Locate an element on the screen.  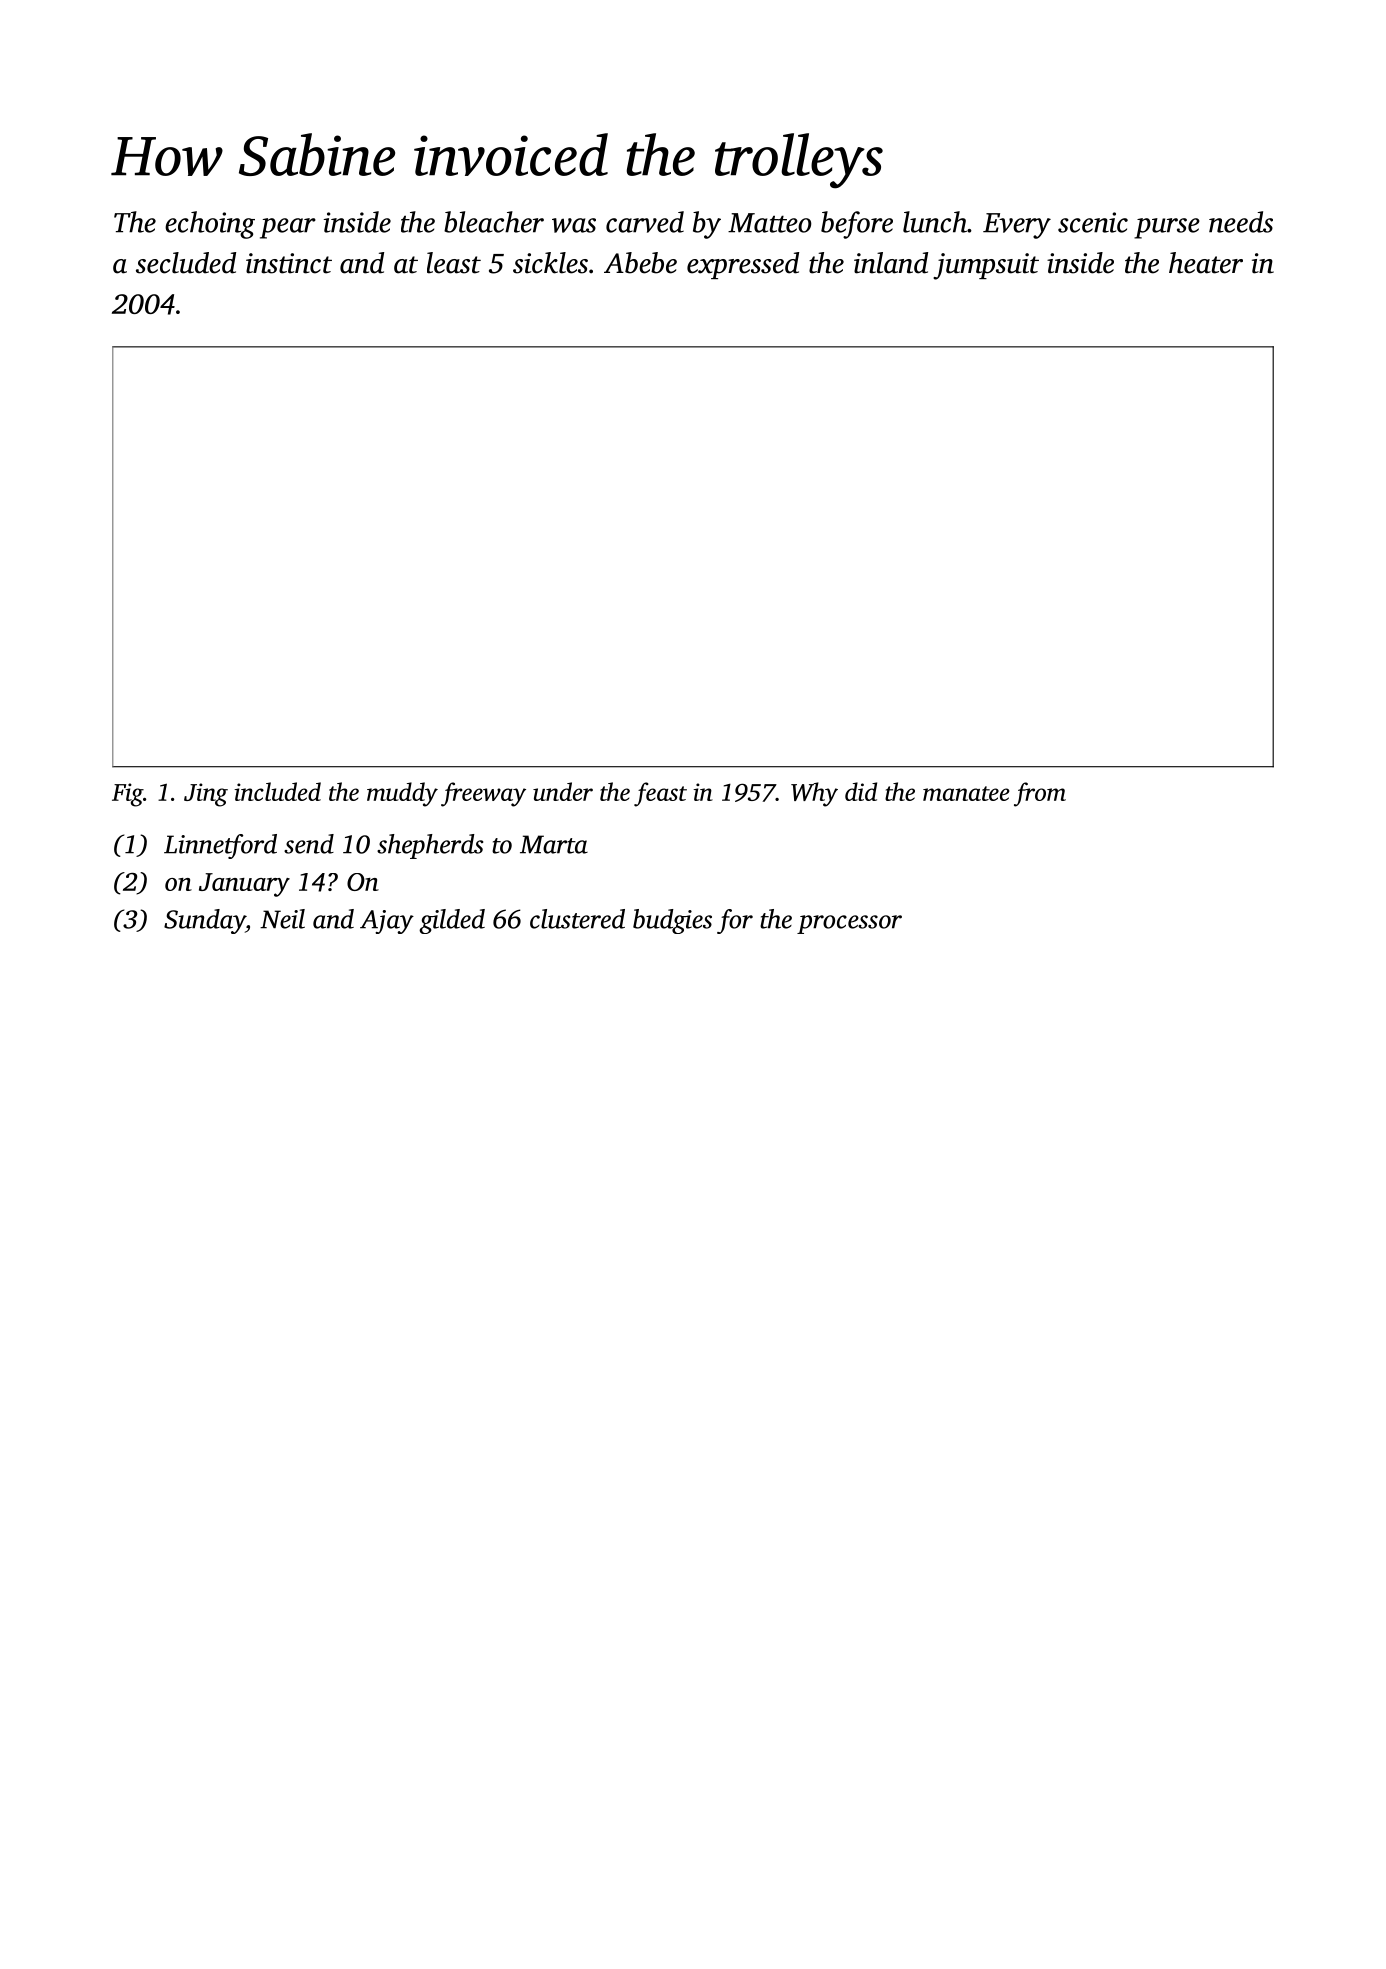
Why is located at coordinates (814, 794).
